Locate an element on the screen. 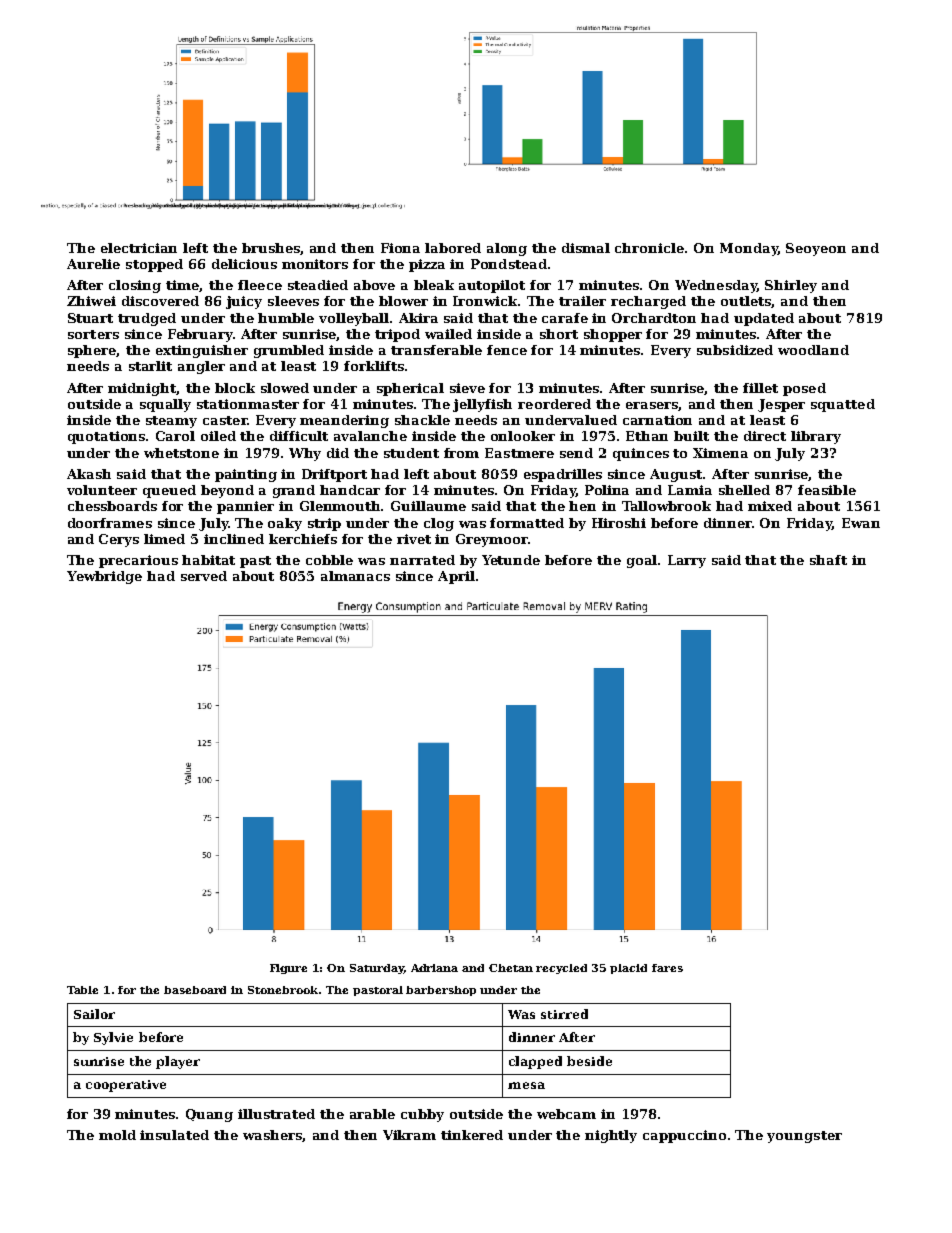  mold is located at coordinates (117, 1135).
